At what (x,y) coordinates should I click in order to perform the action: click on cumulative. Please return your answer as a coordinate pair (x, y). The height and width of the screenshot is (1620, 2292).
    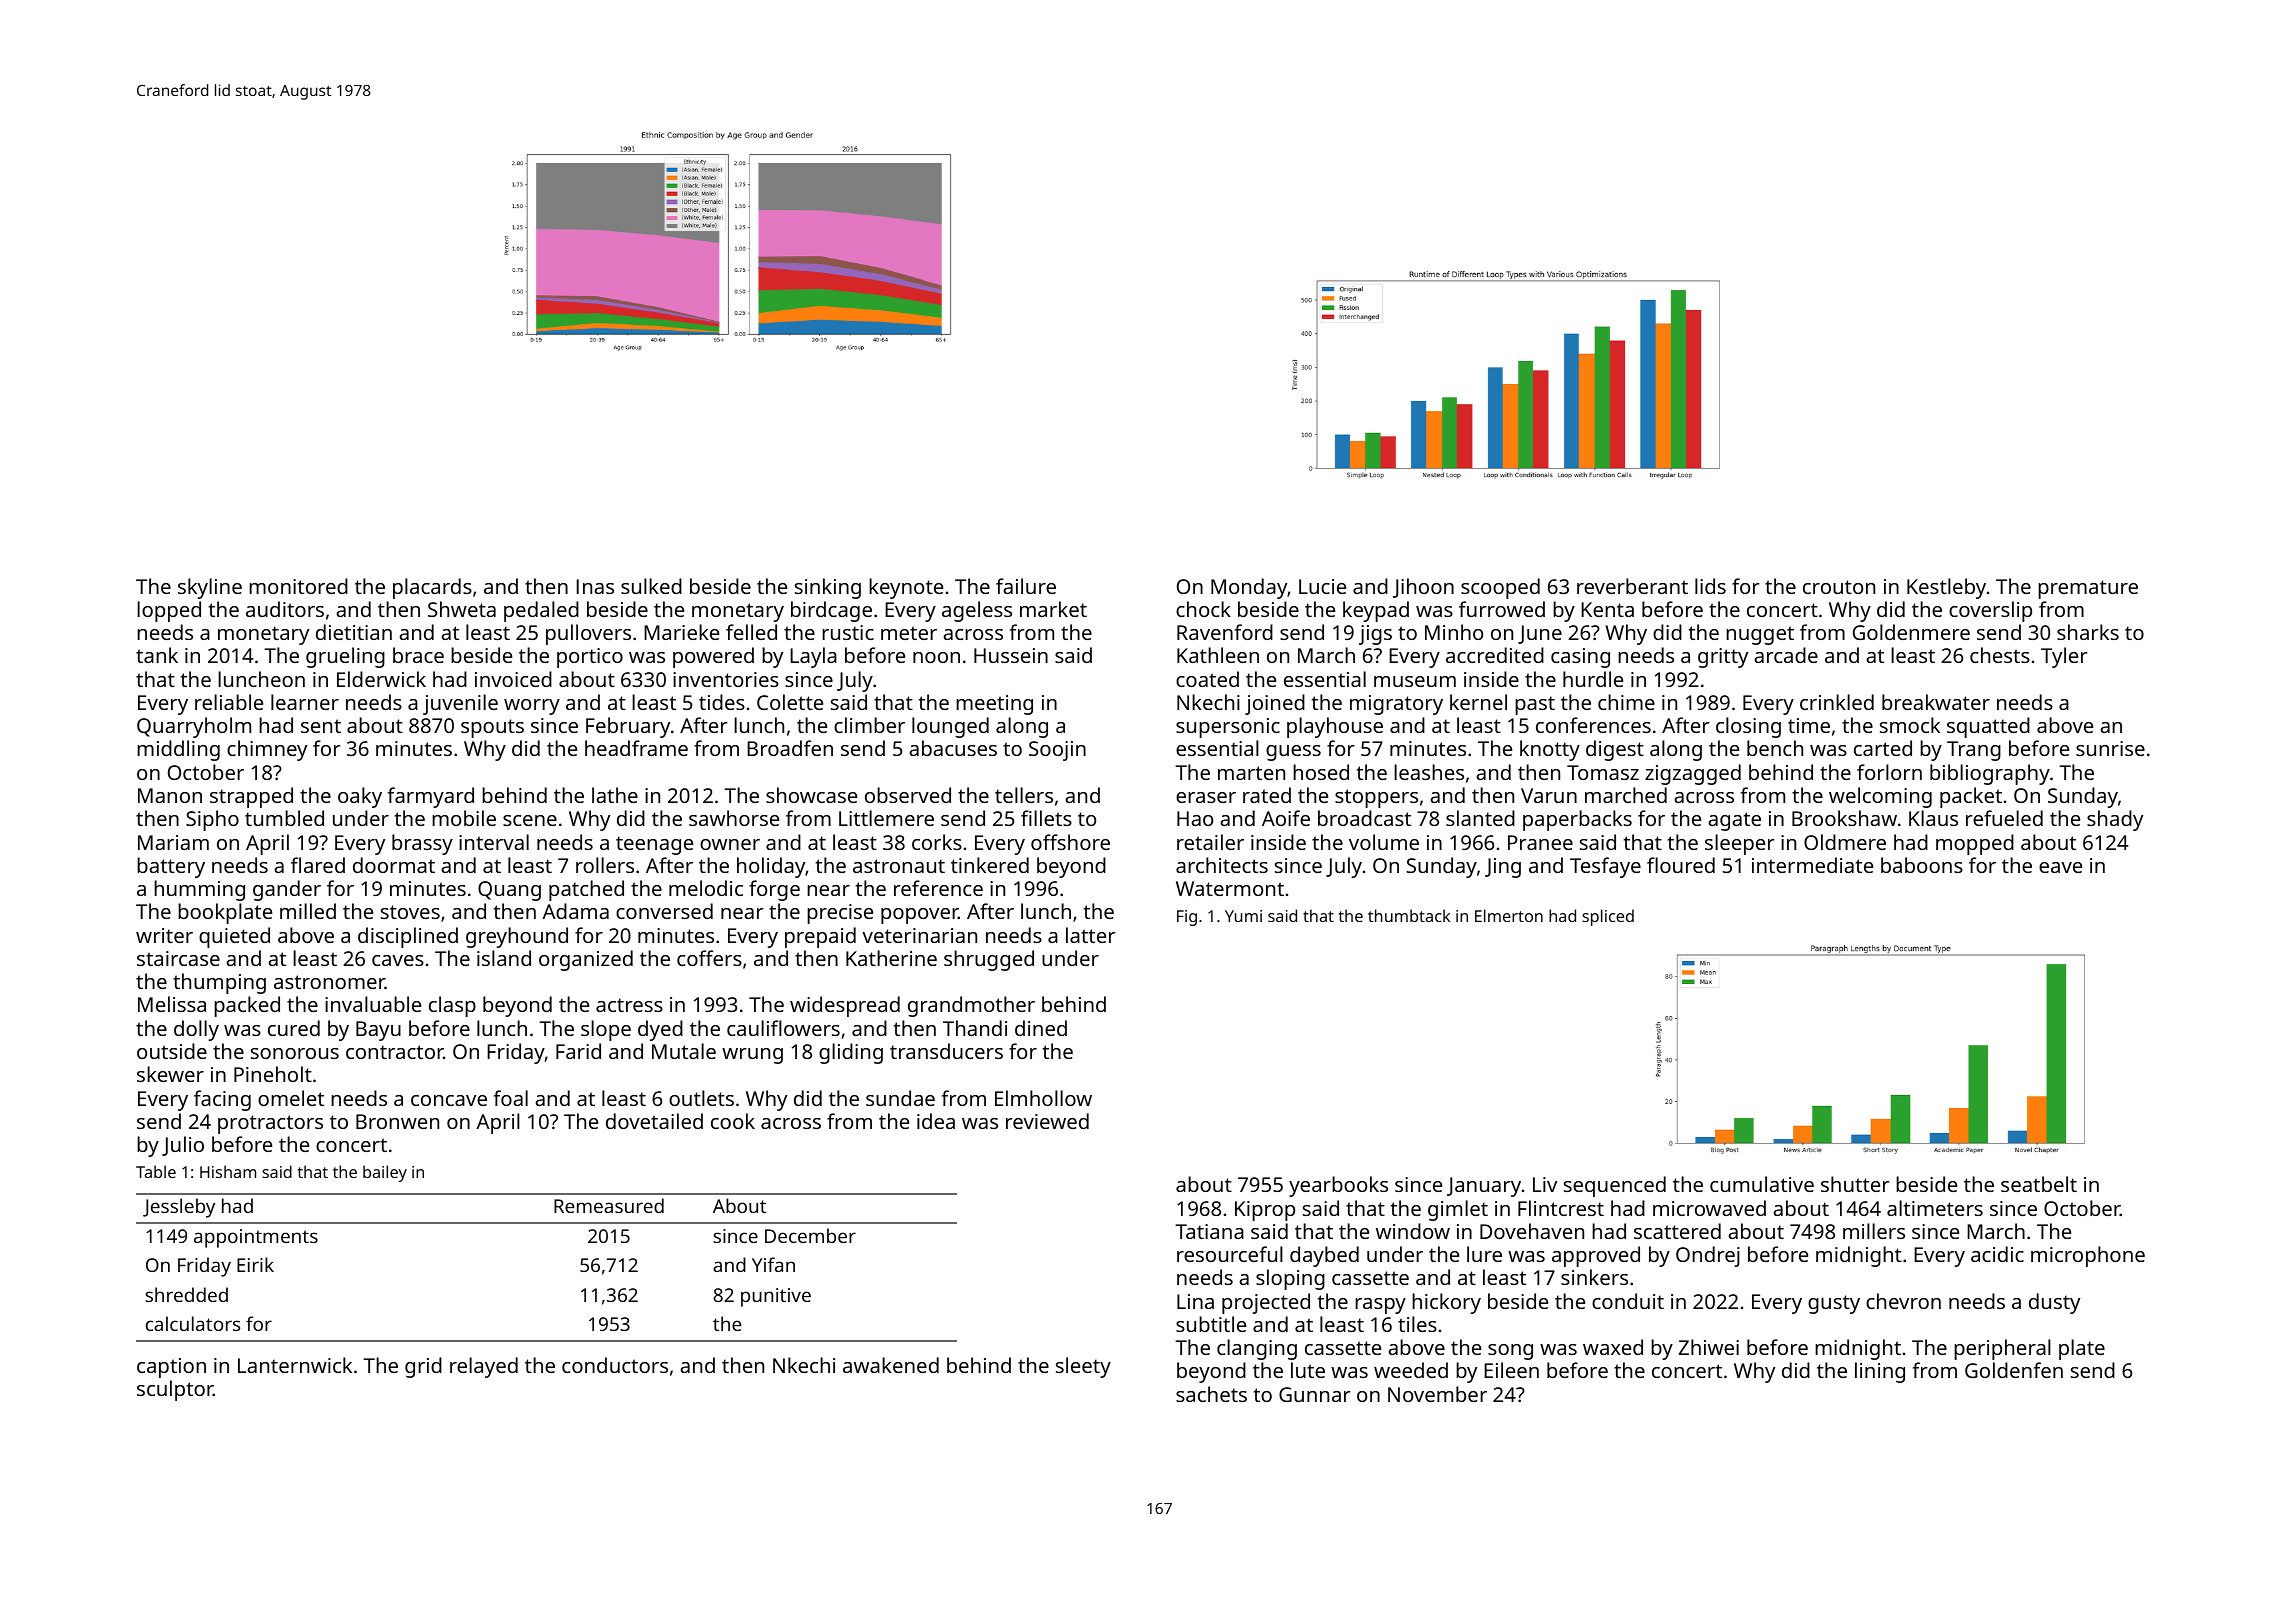
    Looking at the image, I should click on (1762, 1184).
